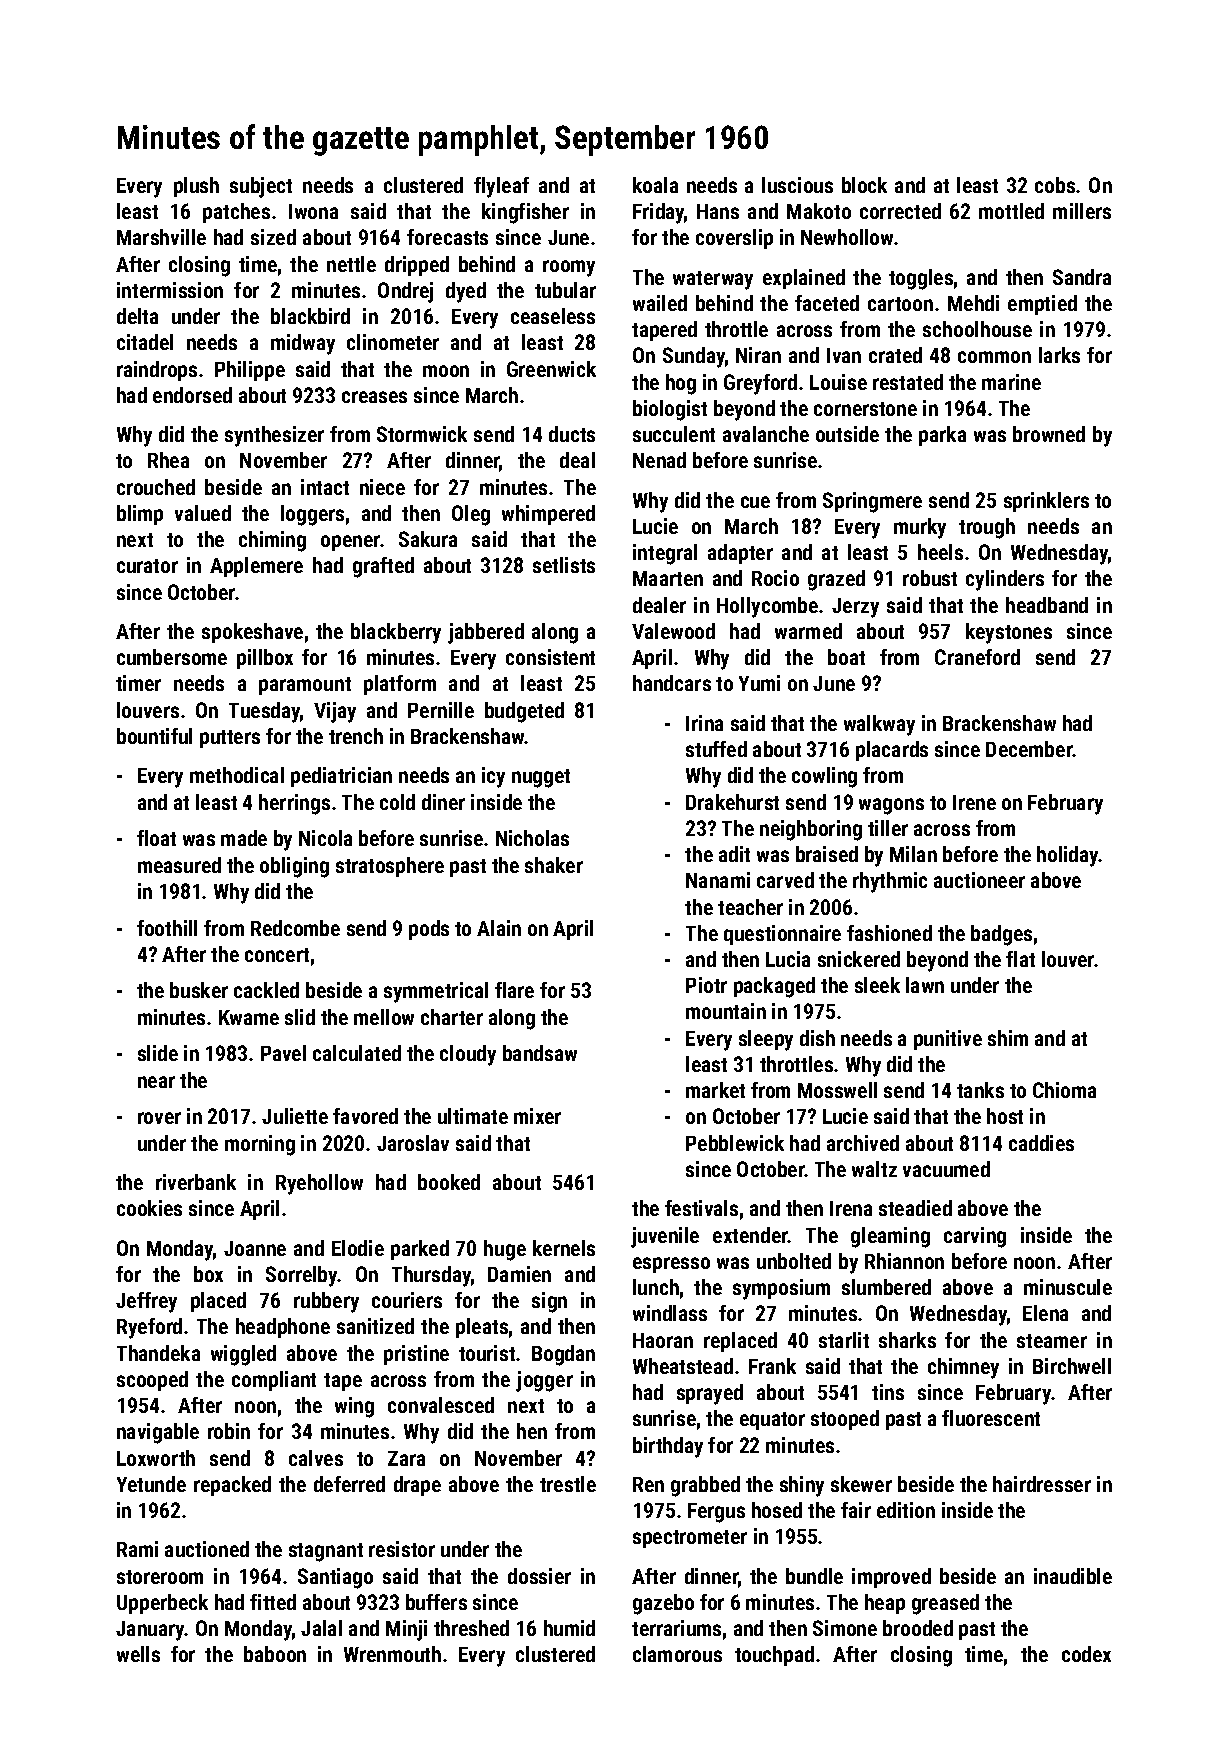  What do you see at coordinates (930, 578) in the screenshot?
I see `robust` at bounding box center [930, 578].
